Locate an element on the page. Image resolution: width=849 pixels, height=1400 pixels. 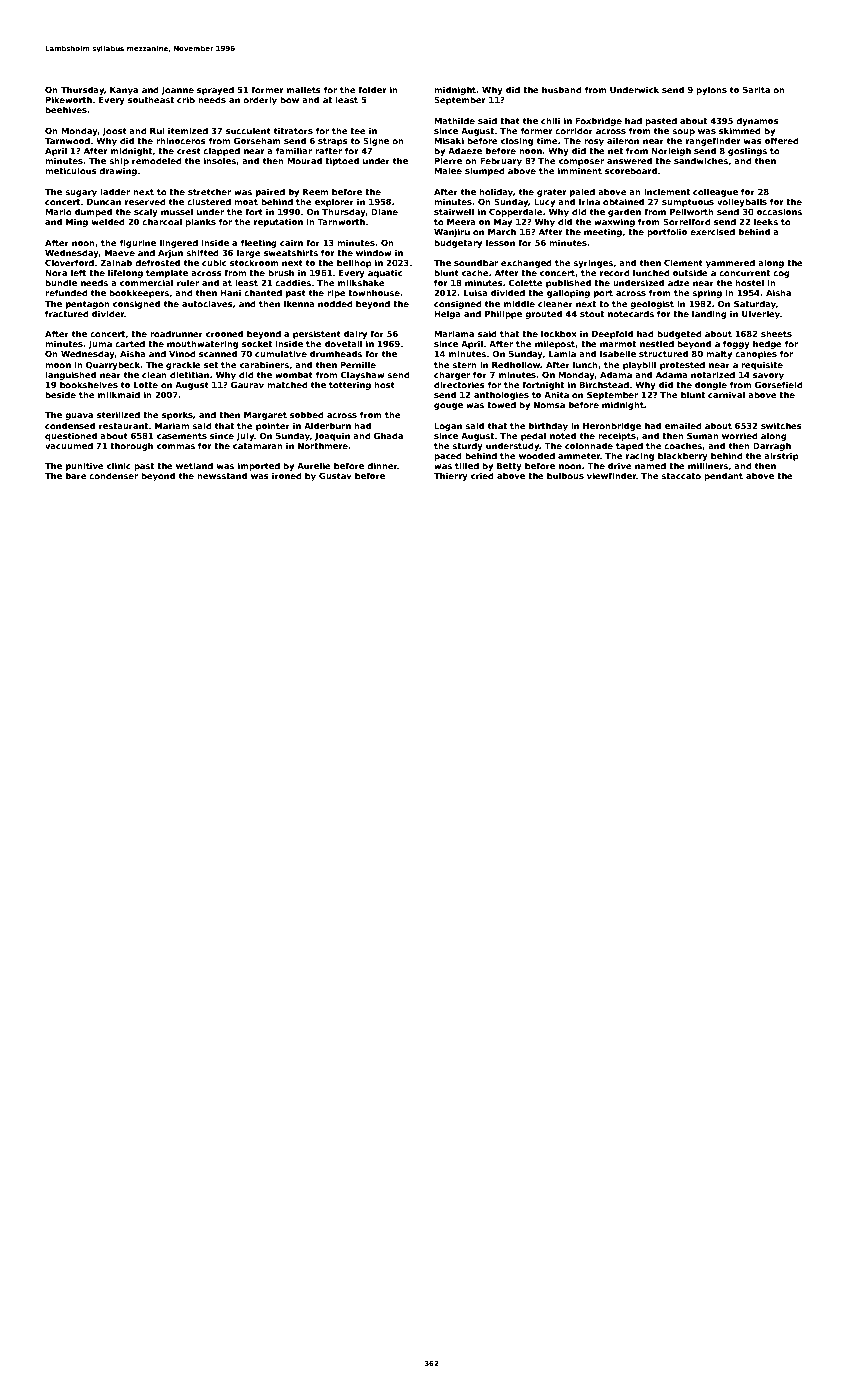
occasions is located at coordinates (779, 211).
